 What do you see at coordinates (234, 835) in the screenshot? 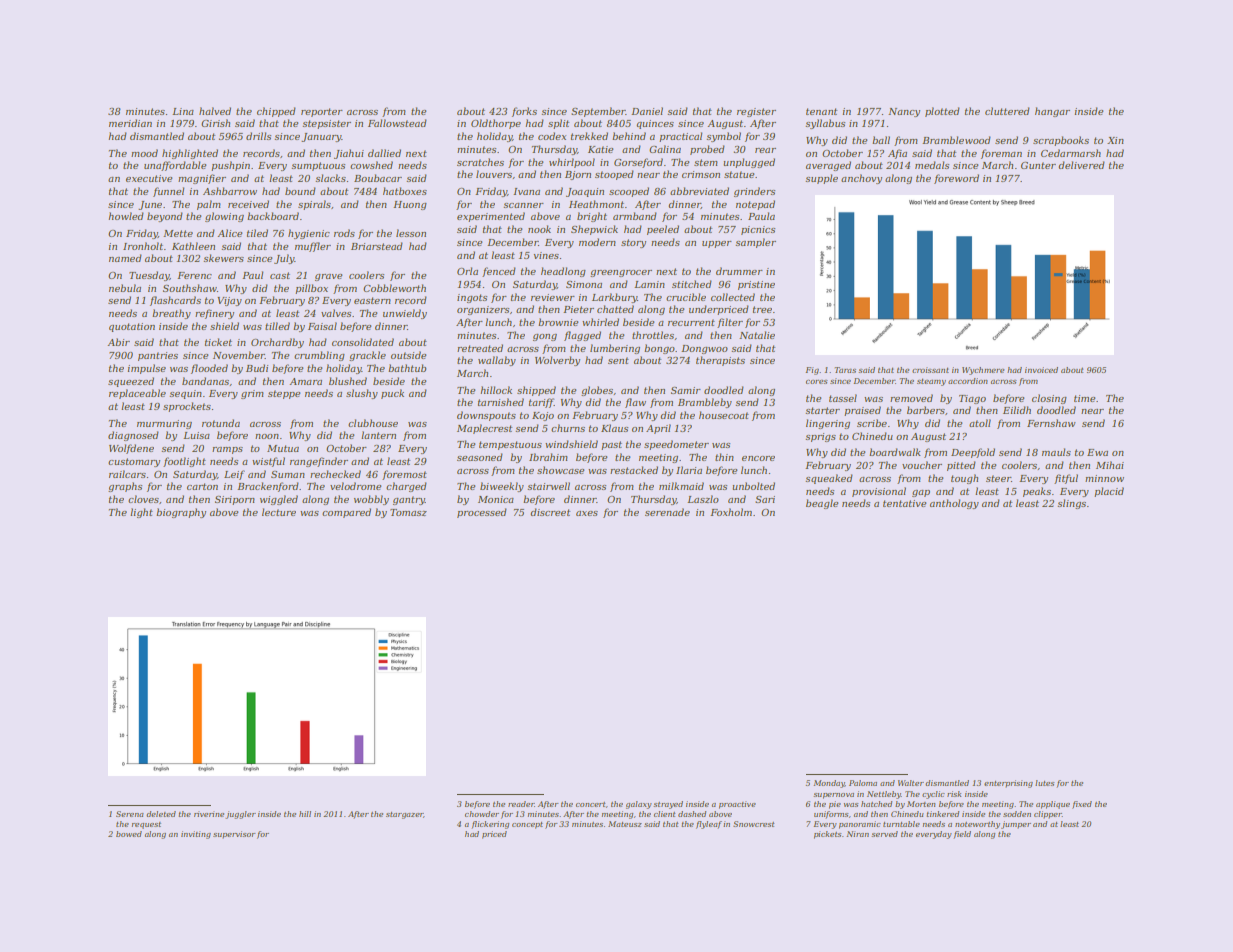
I see `supervisor` at bounding box center [234, 835].
